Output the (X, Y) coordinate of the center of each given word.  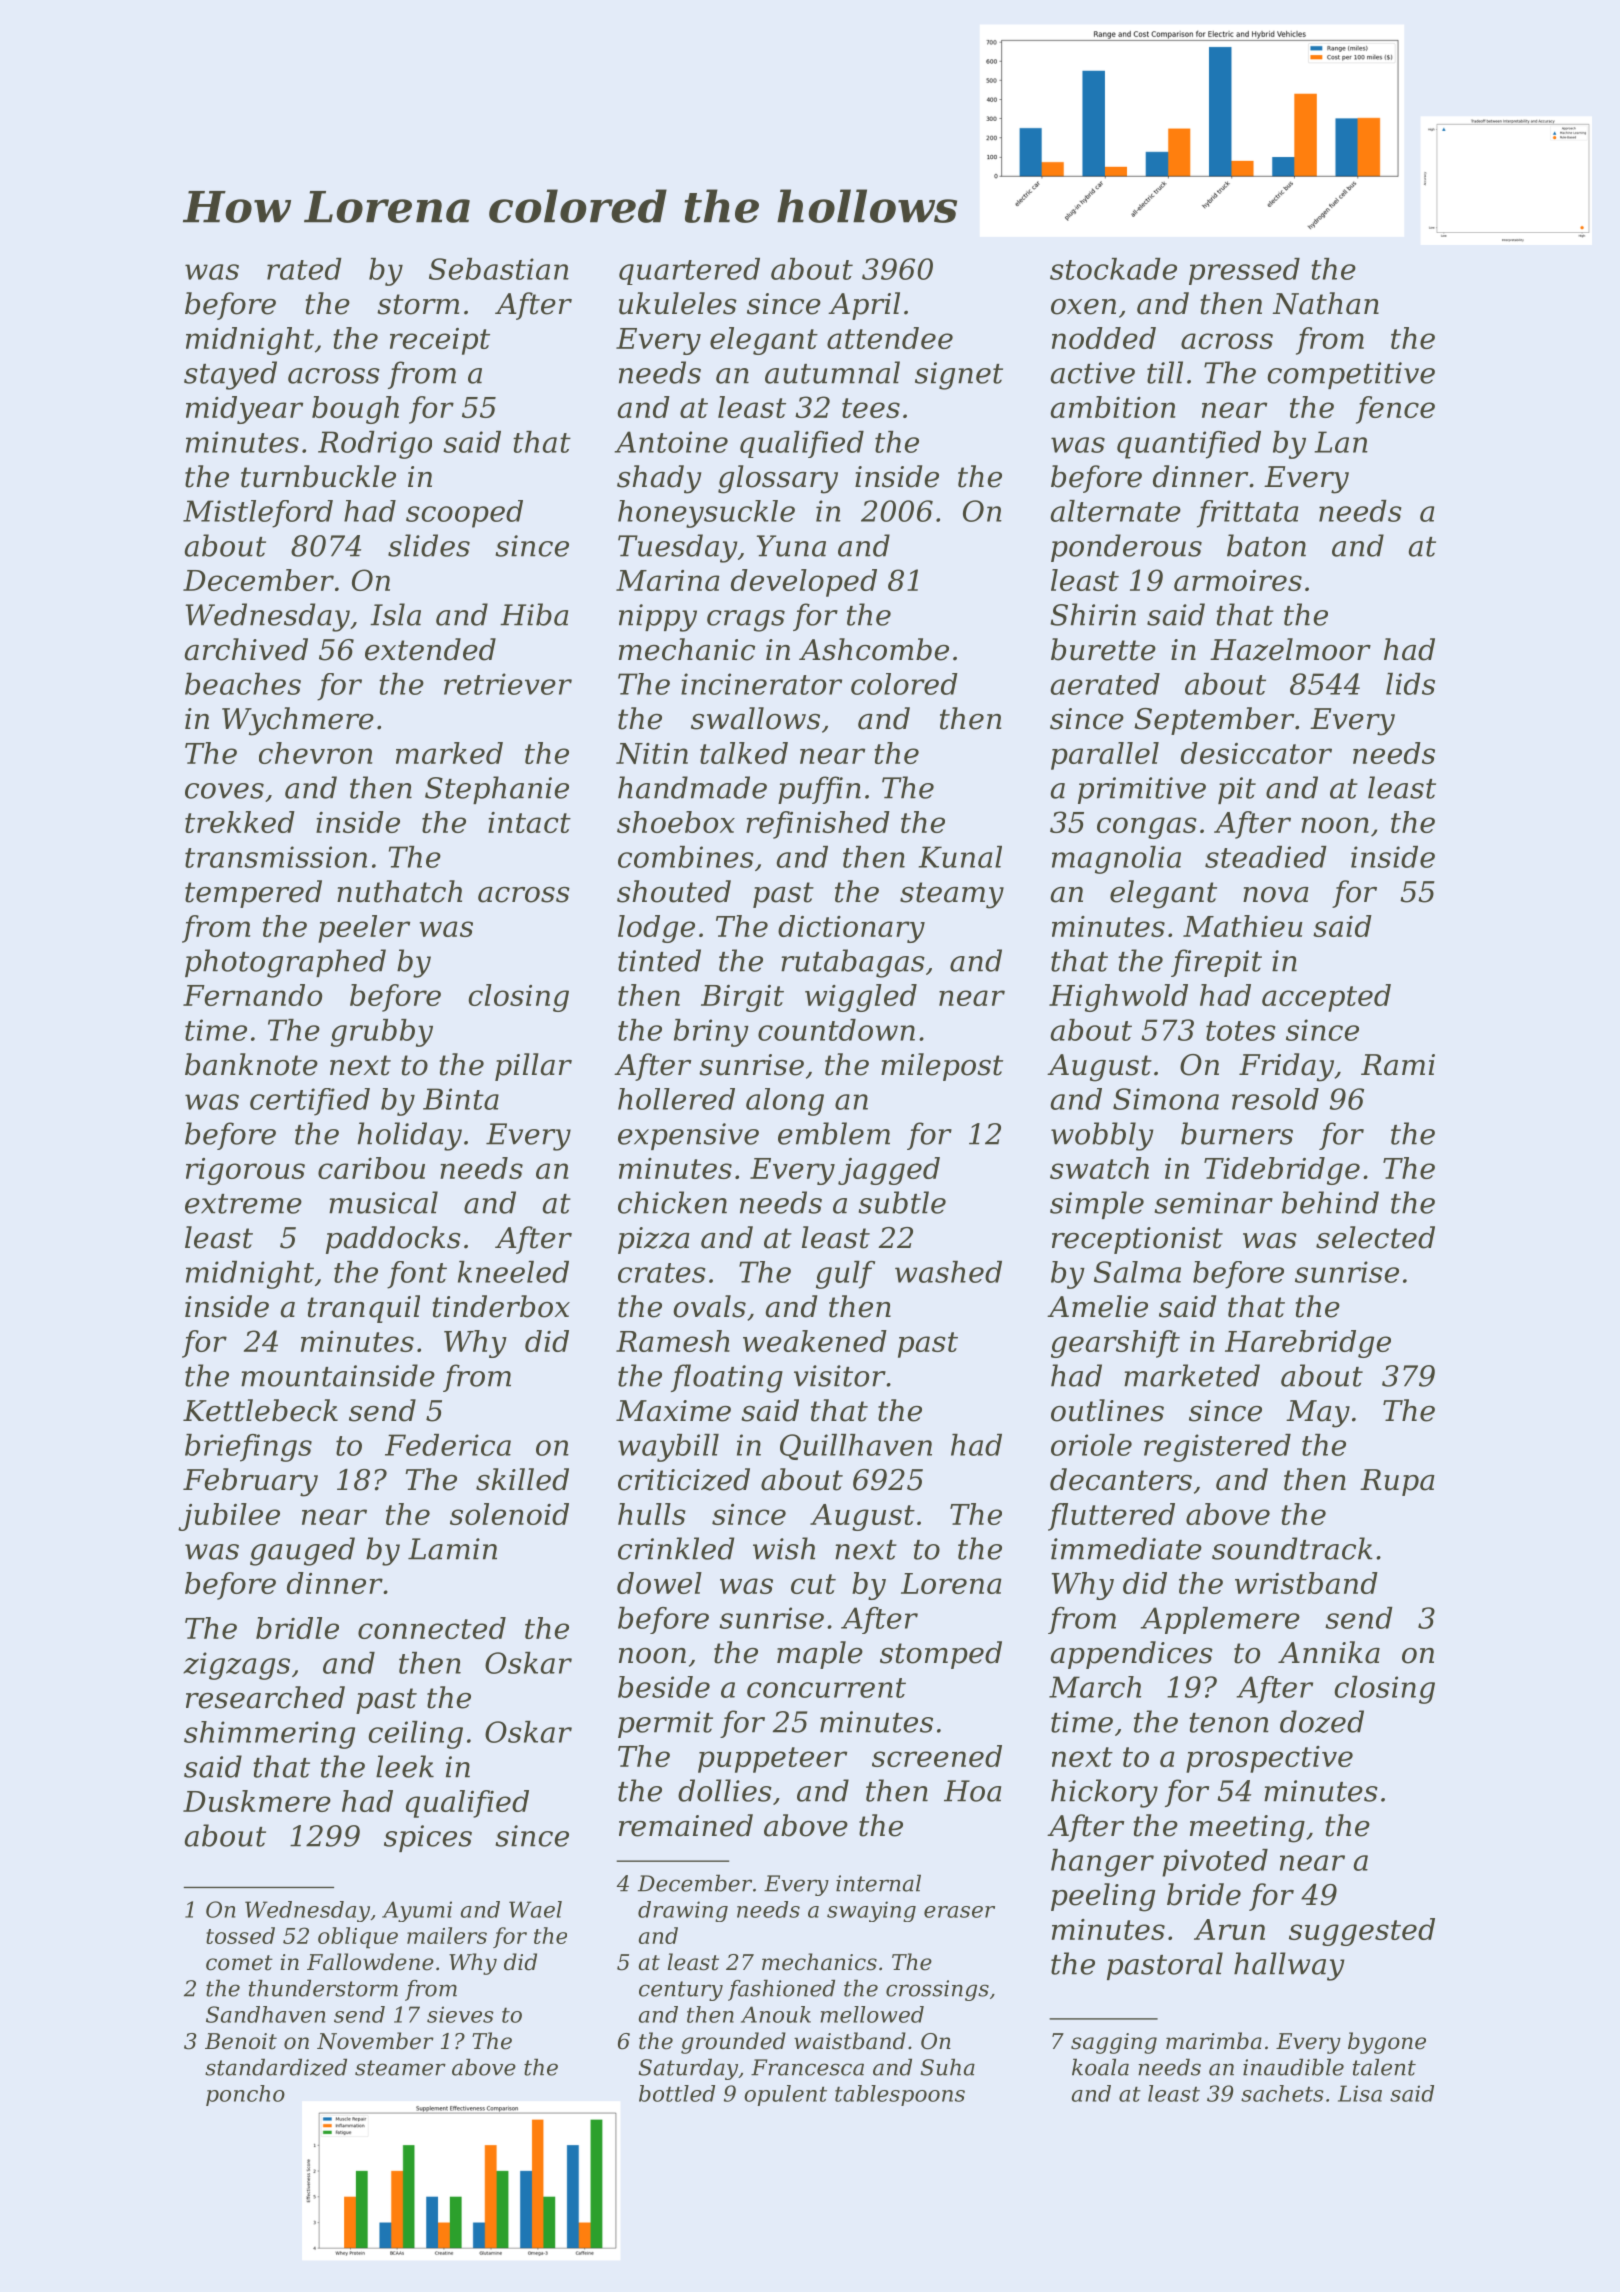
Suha (948, 2067)
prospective (1269, 1759)
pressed (1244, 271)
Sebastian (499, 269)
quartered (689, 271)
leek (405, 1766)
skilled (522, 1479)
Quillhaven (856, 1447)
